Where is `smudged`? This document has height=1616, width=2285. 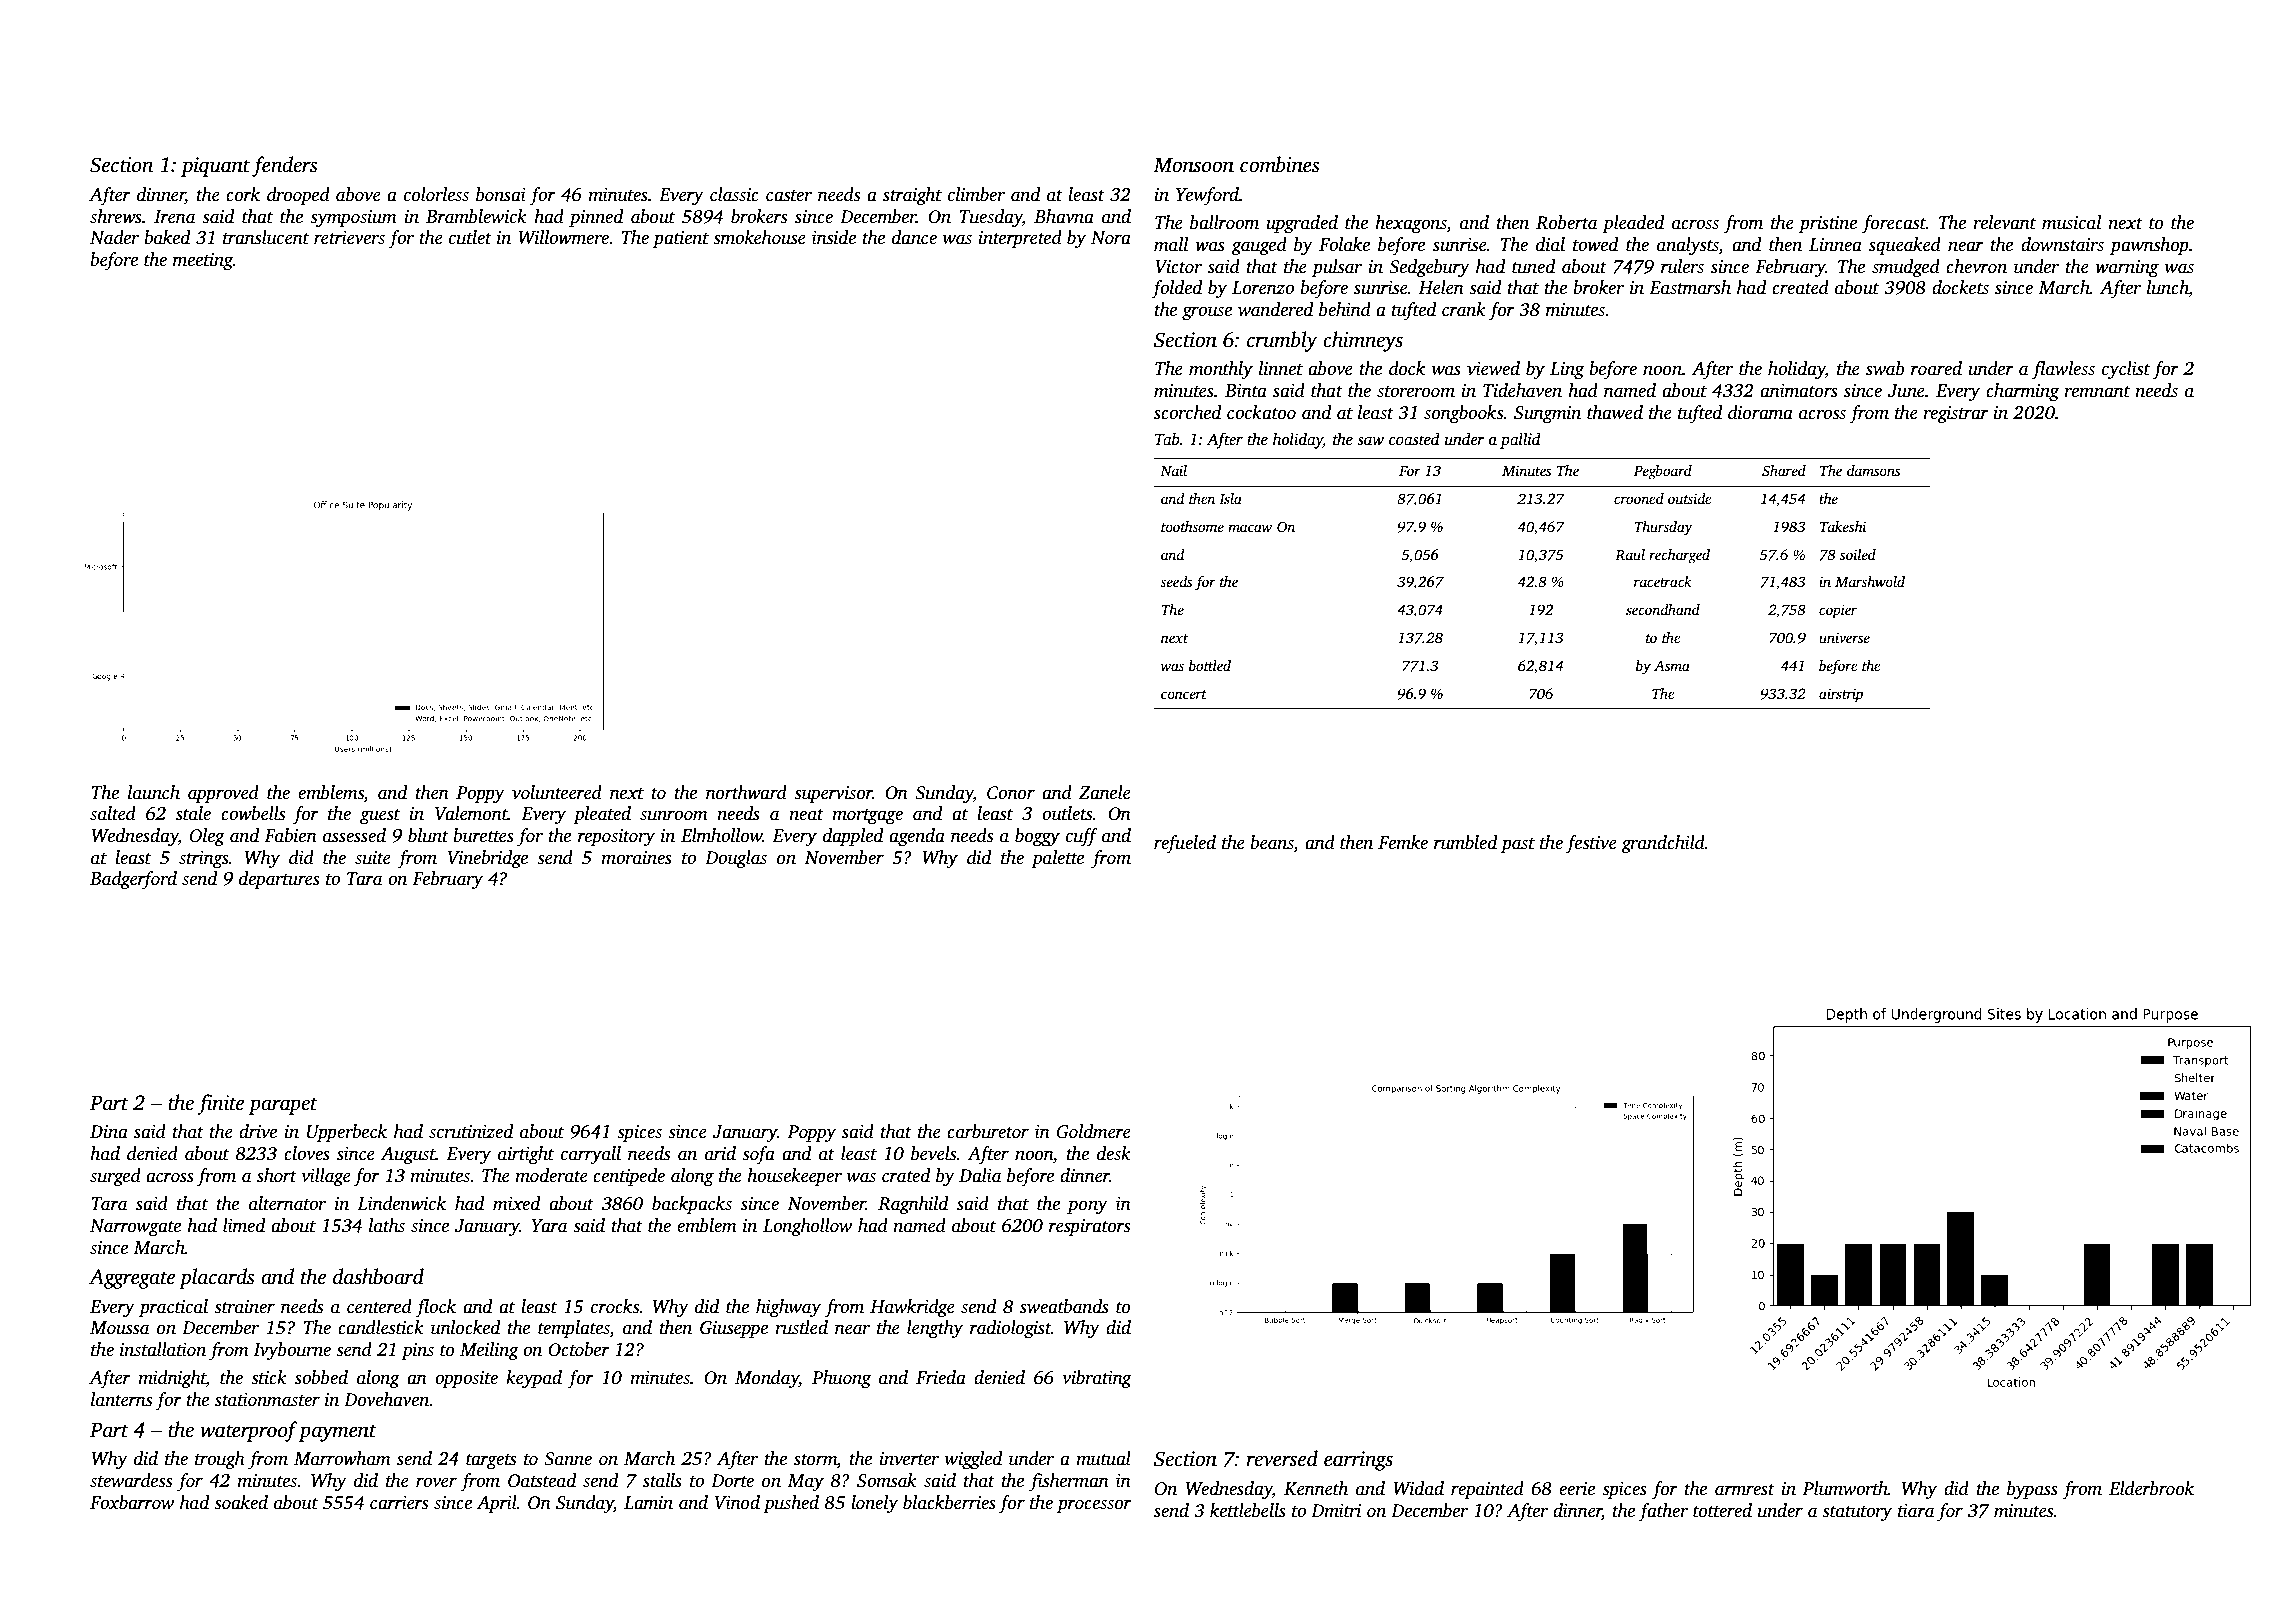 smudged is located at coordinates (1906, 268).
